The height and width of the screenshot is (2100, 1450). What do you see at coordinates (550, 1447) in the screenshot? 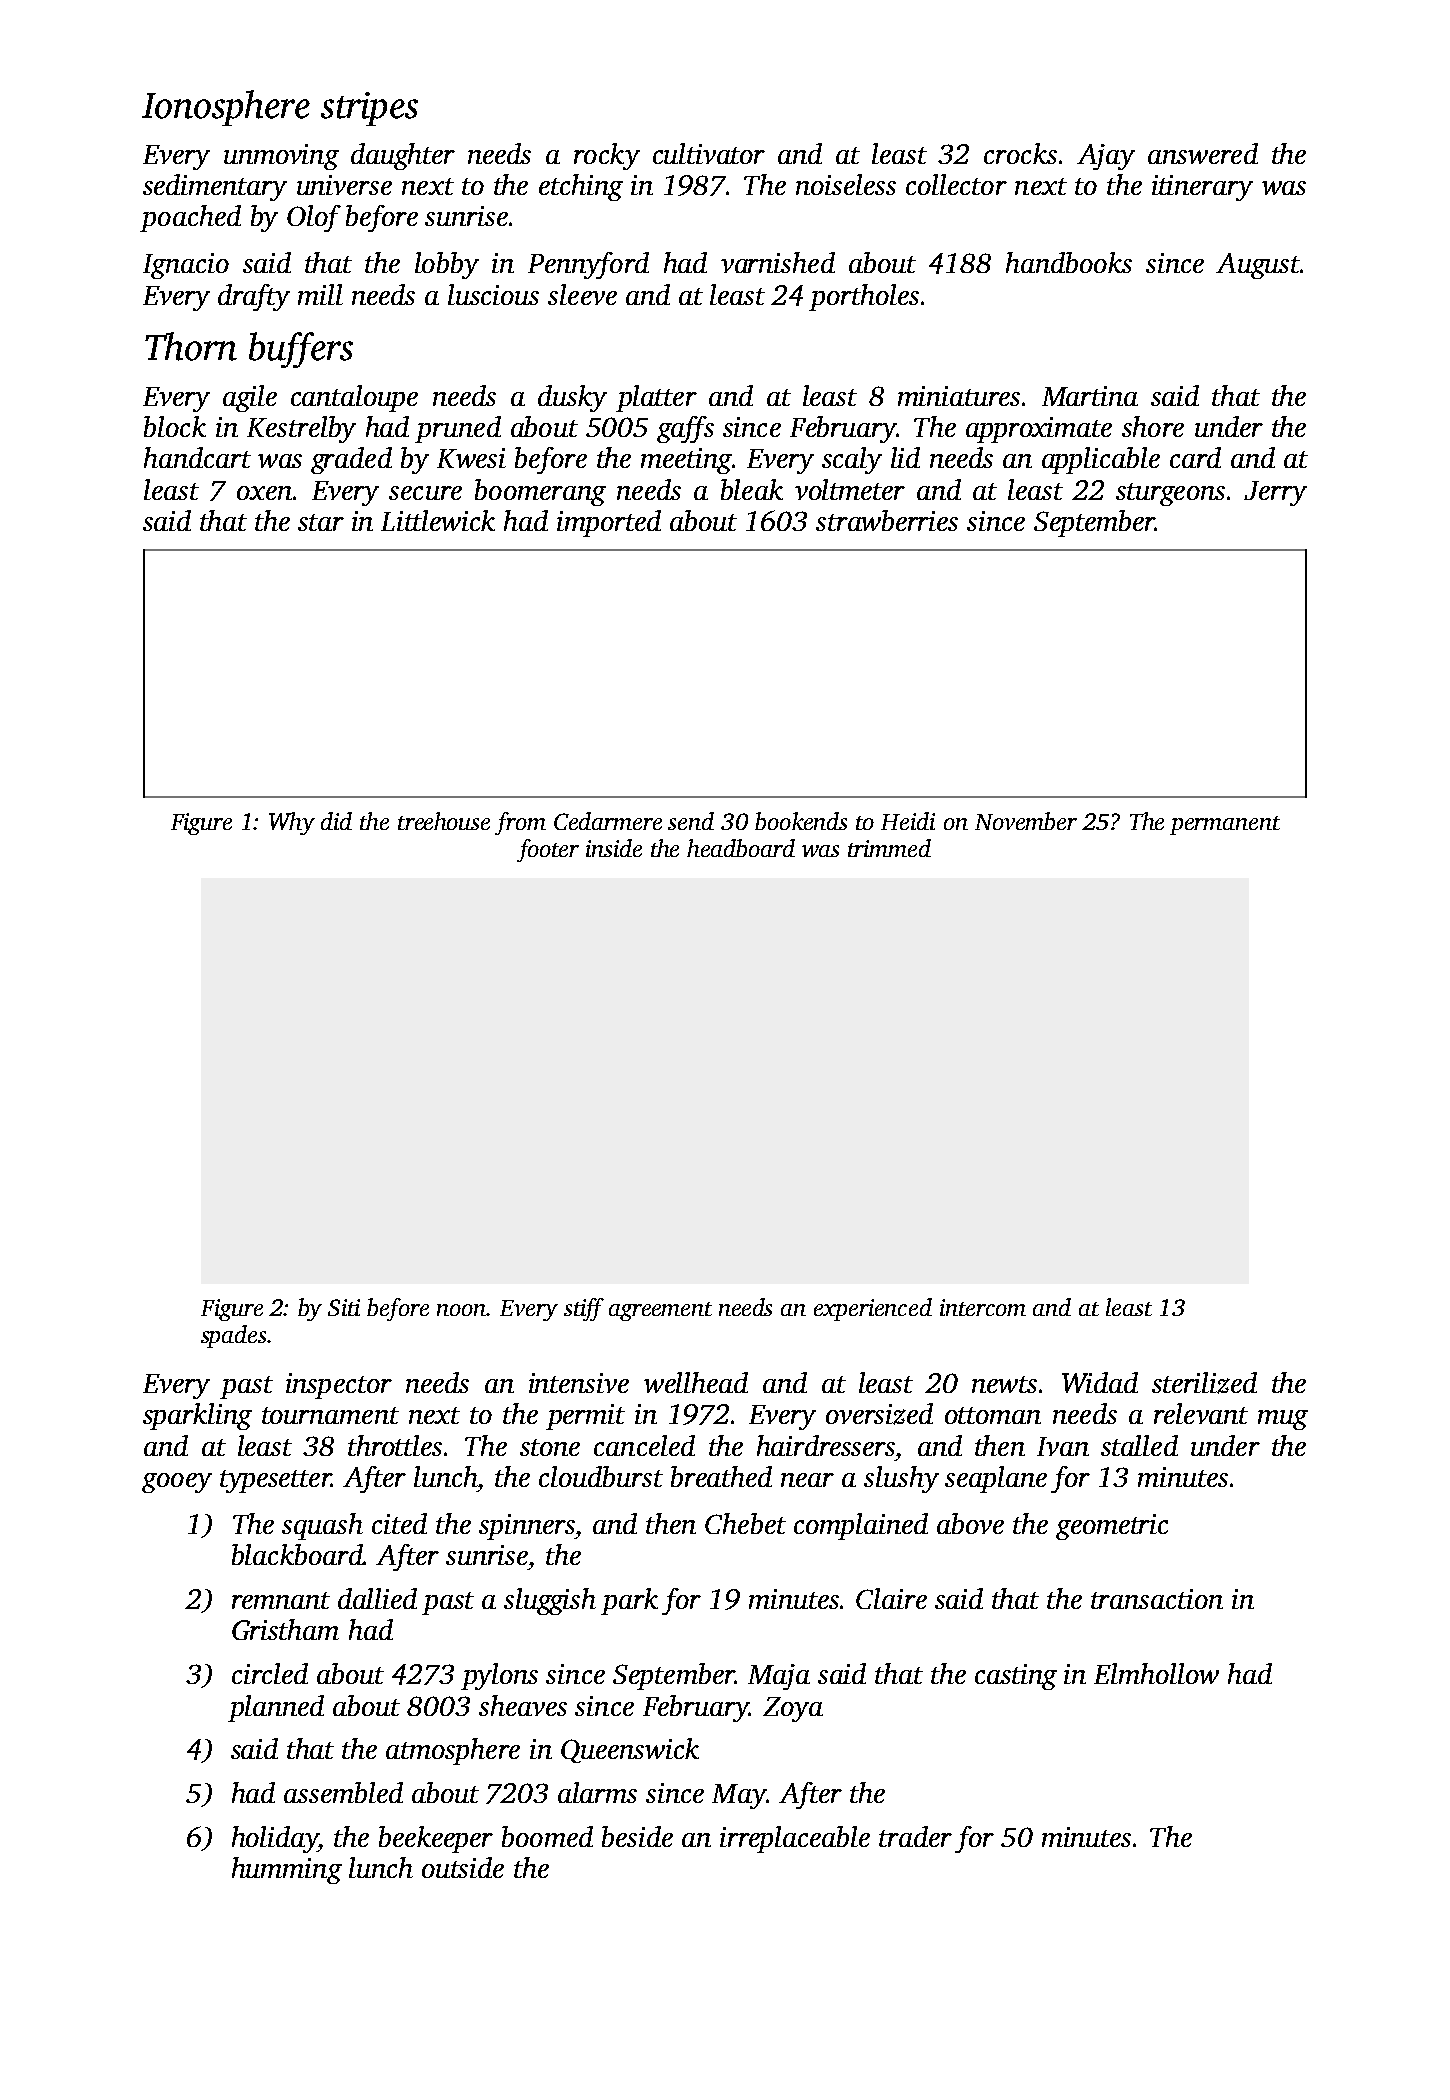
I see `stone` at bounding box center [550, 1447].
